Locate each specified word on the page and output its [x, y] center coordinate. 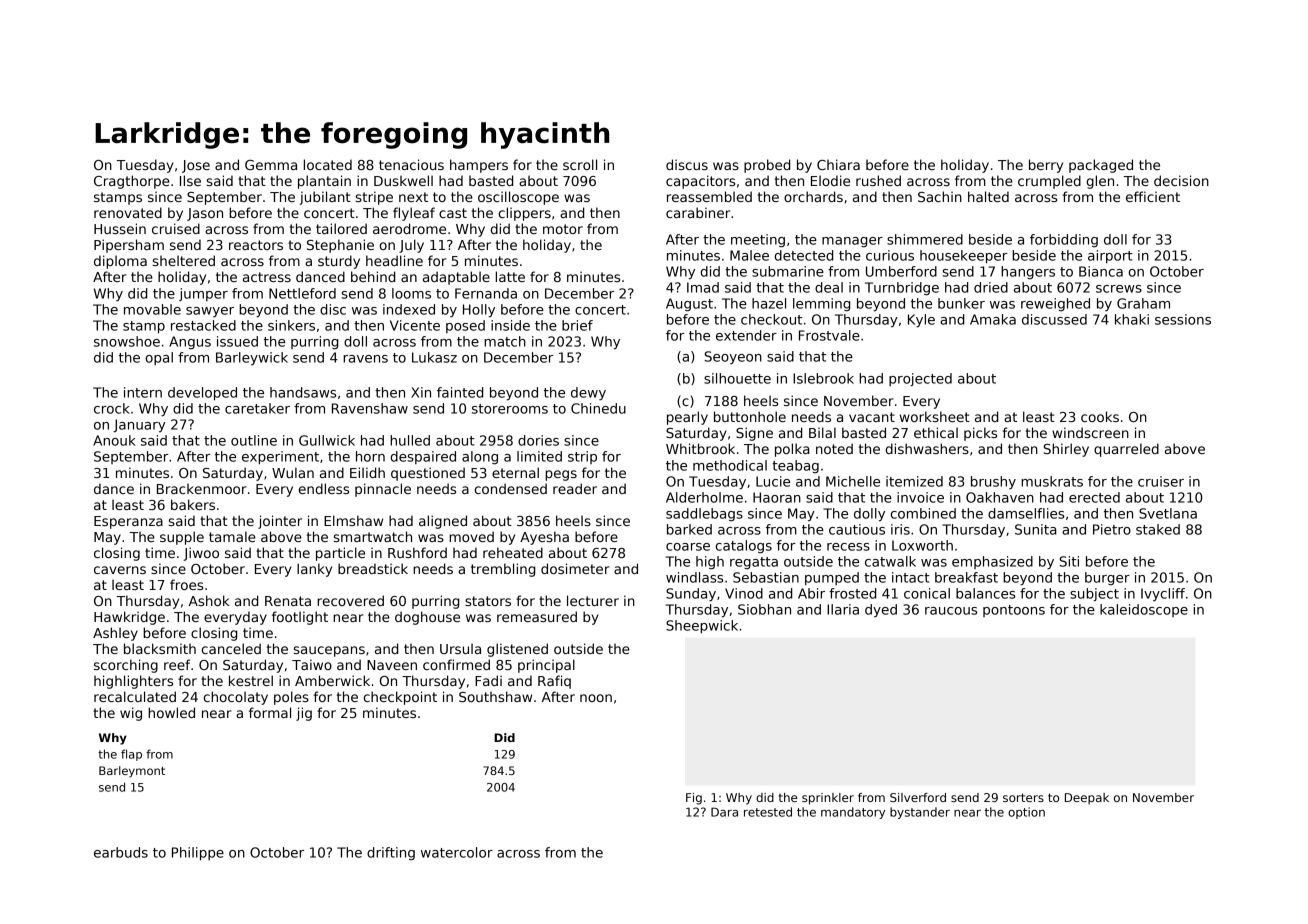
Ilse [190, 180]
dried [991, 287]
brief [577, 325]
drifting [391, 854]
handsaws [303, 392]
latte [510, 276]
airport [1110, 256]
